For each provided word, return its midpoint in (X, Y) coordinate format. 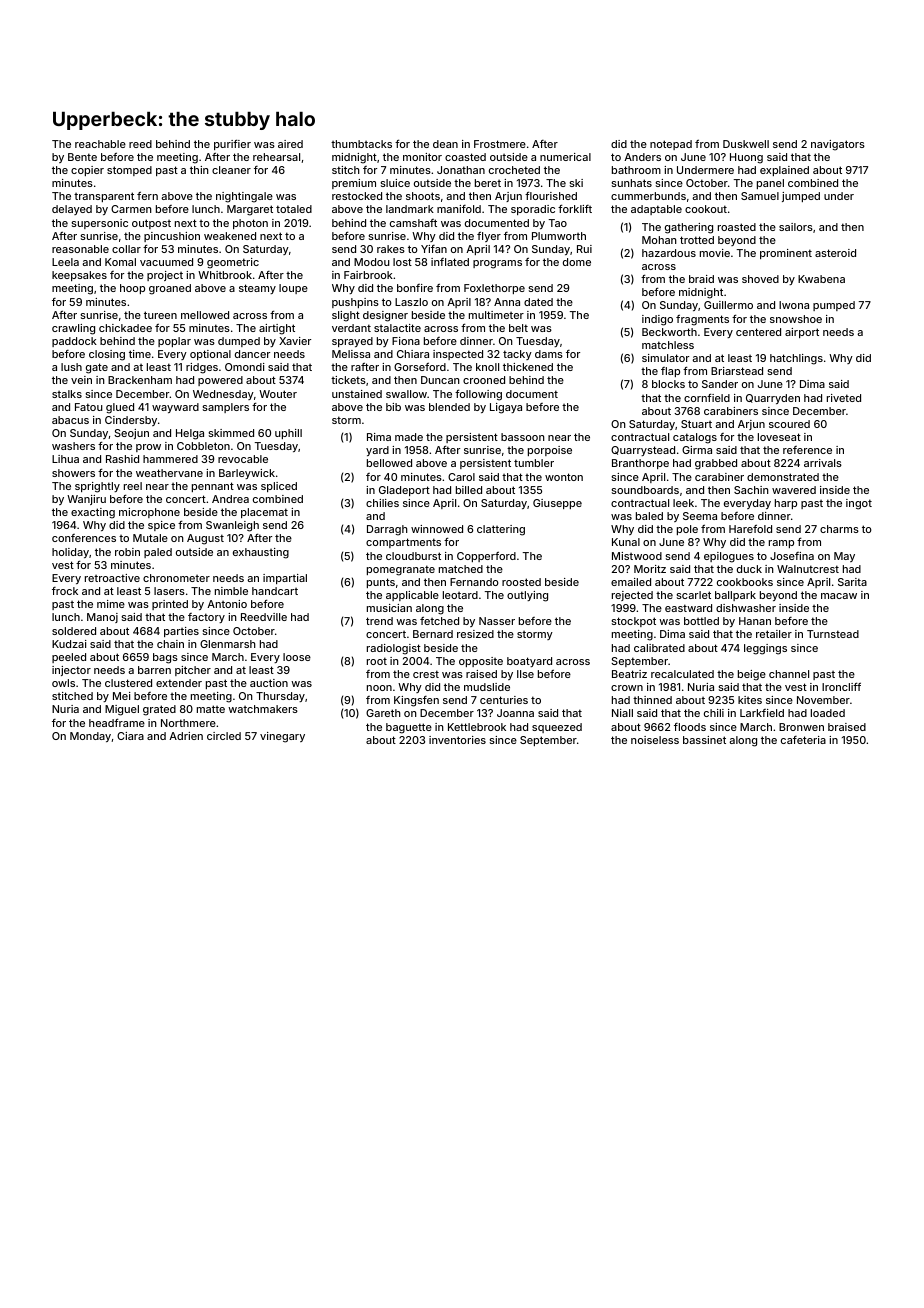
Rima (379, 437)
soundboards (645, 490)
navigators (838, 145)
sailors (796, 227)
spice (161, 526)
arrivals (823, 463)
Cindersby (131, 421)
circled (224, 736)
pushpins (355, 303)
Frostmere (500, 144)
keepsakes (79, 276)
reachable (100, 144)
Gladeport (404, 491)
